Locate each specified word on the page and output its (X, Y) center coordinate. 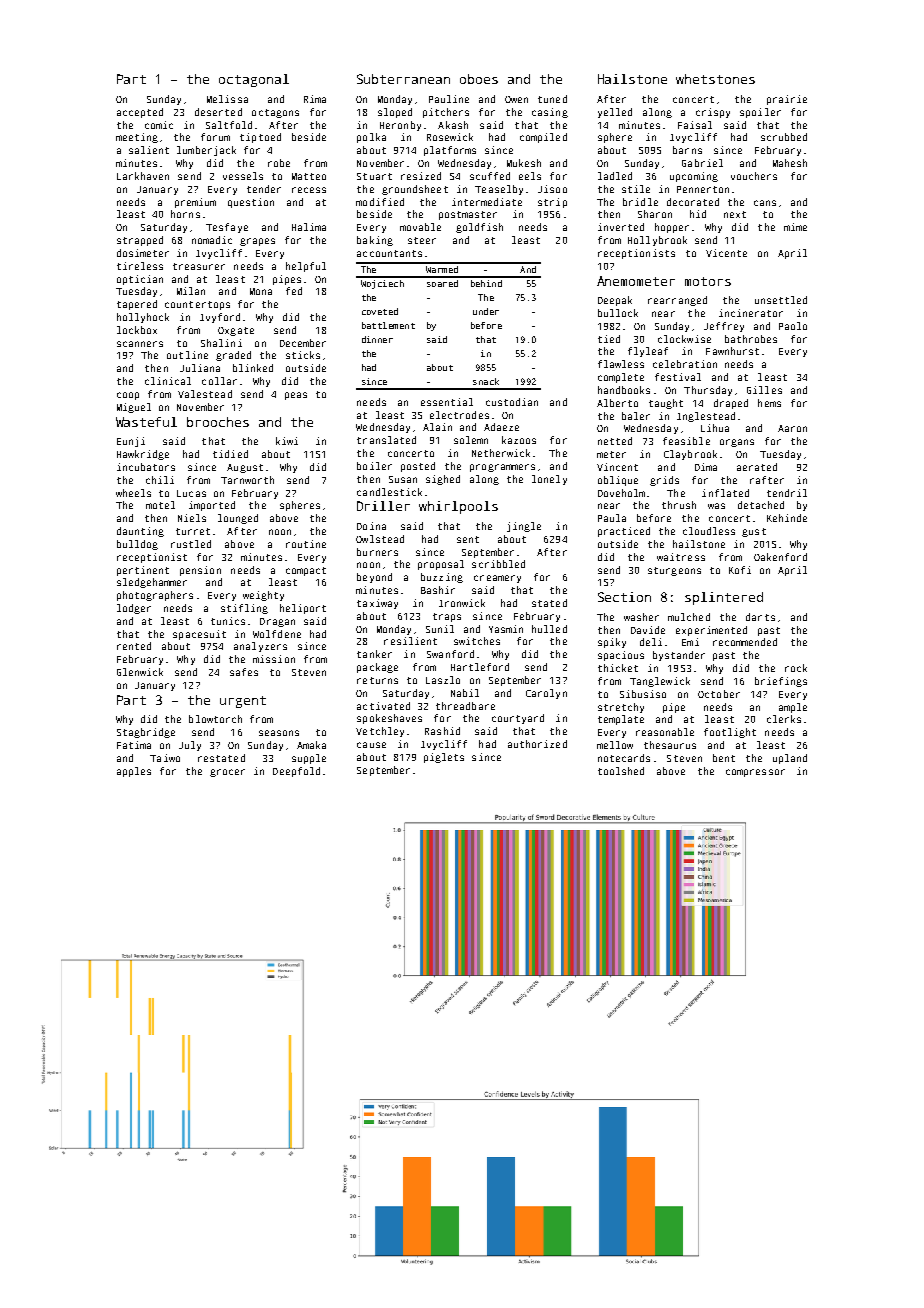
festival (678, 377)
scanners (140, 344)
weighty (263, 596)
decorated (693, 202)
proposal (441, 565)
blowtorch (215, 719)
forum (215, 137)
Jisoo (552, 189)
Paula (612, 518)
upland (790, 759)
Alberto (617, 403)
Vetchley (380, 732)
